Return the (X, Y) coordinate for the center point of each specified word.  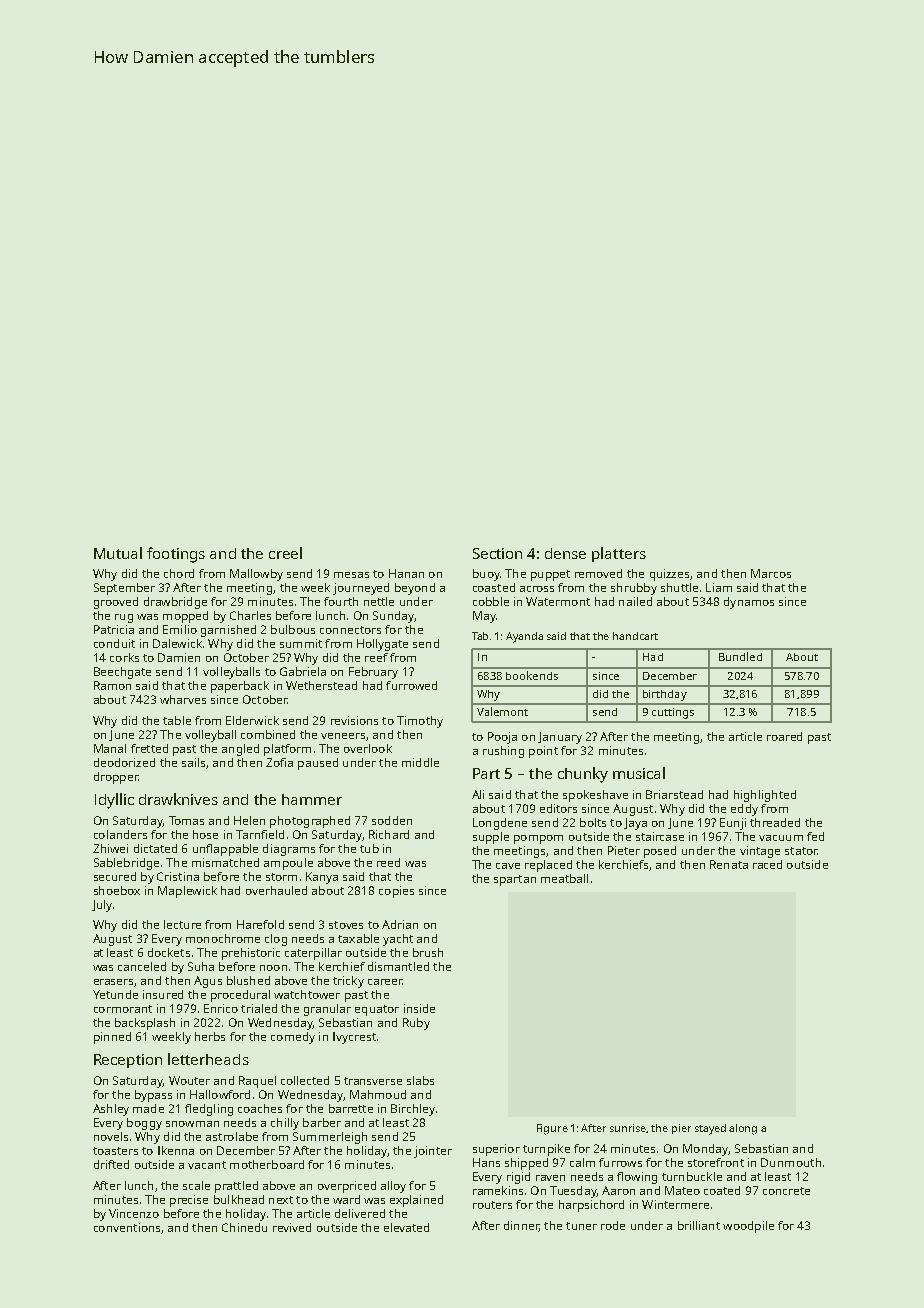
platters (619, 554)
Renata (729, 864)
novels (111, 1136)
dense (565, 553)
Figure (552, 1129)
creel (285, 553)
